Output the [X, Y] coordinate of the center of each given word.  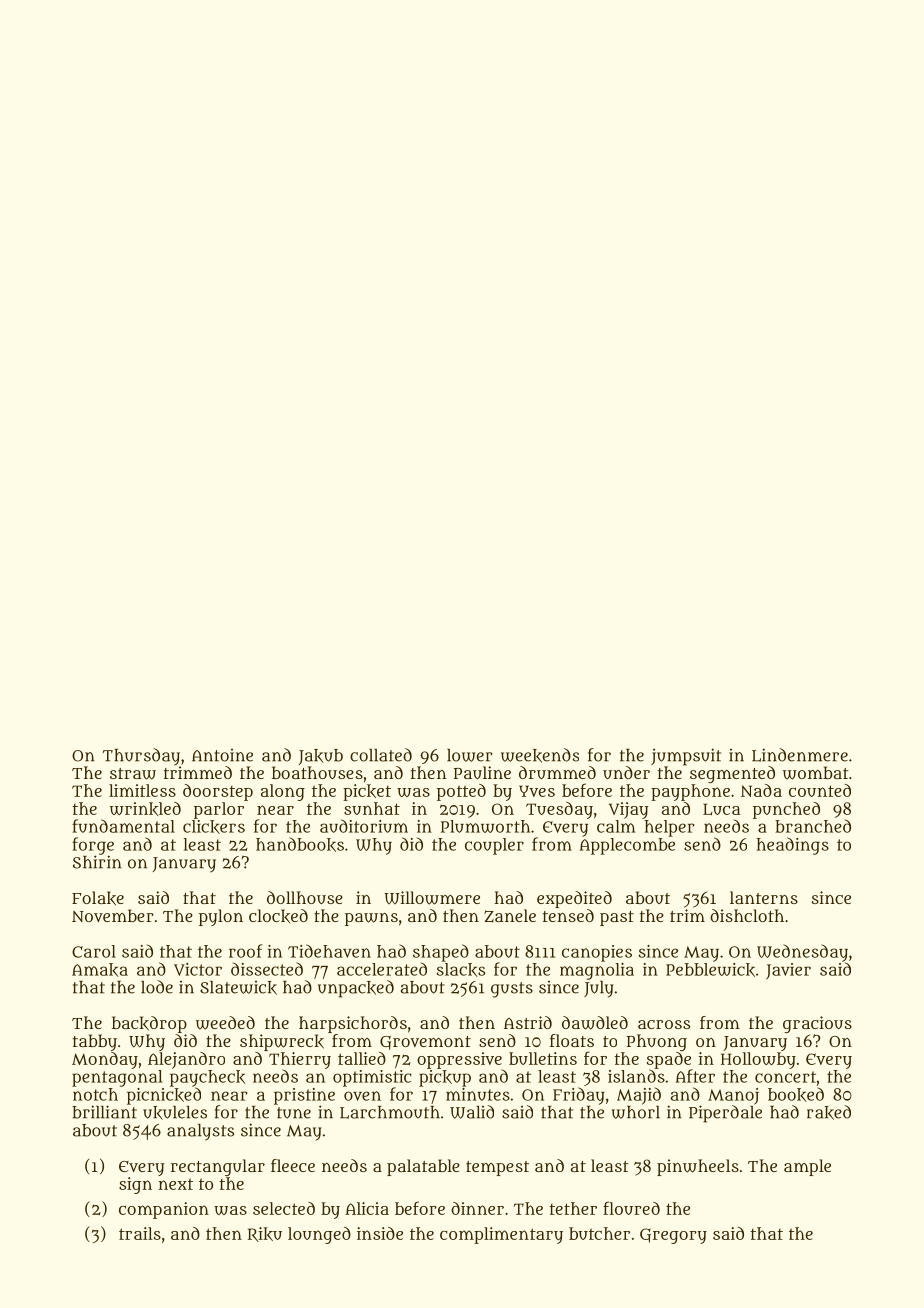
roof [245, 951]
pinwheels [698, 1167]
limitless [142, 790]
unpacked [356, 989]
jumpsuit [686, 757]
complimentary [501, 1235]
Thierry [300, 1060]
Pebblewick [710, 970]
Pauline [482, 772]
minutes [478, 1094]
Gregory [673, 1236]
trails [140, 1233]
